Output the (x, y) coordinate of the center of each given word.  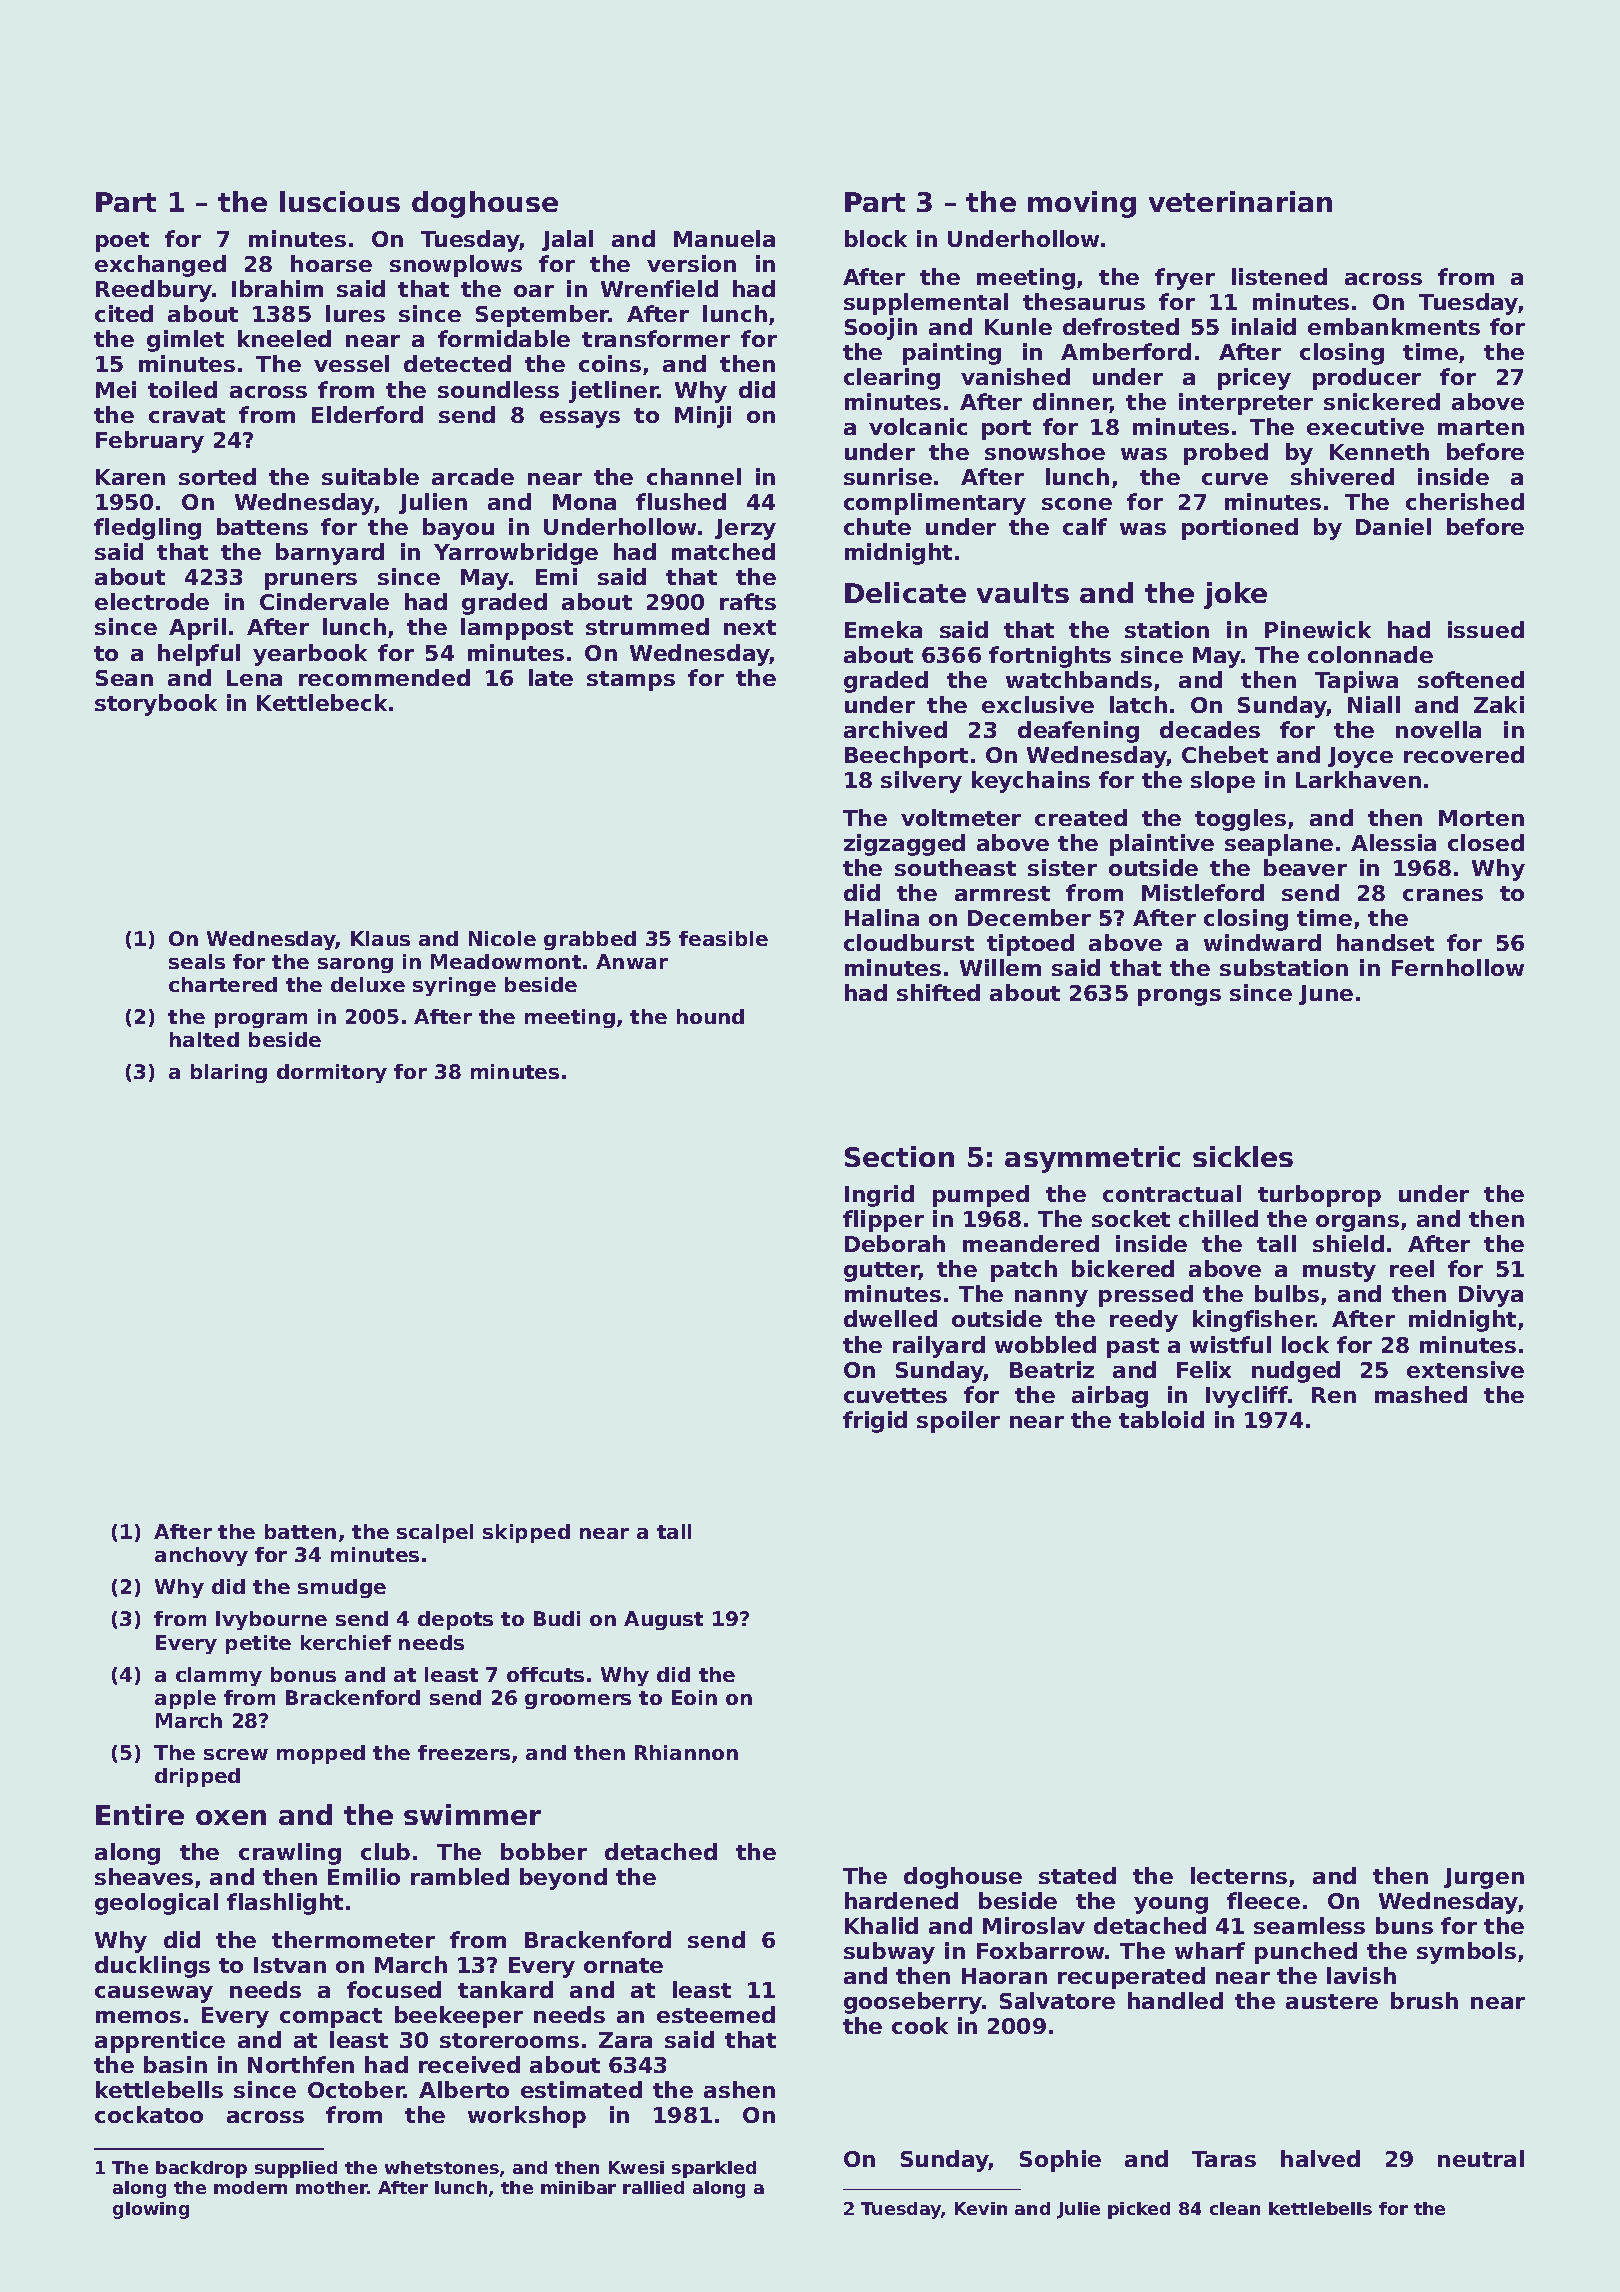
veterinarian (1240, 201)
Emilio (364, 1876)
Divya (1491, 1296)
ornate (623, 1965)
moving (1082, 204)
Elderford (367, 414)
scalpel (435, 1533)
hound (710, 1016)
